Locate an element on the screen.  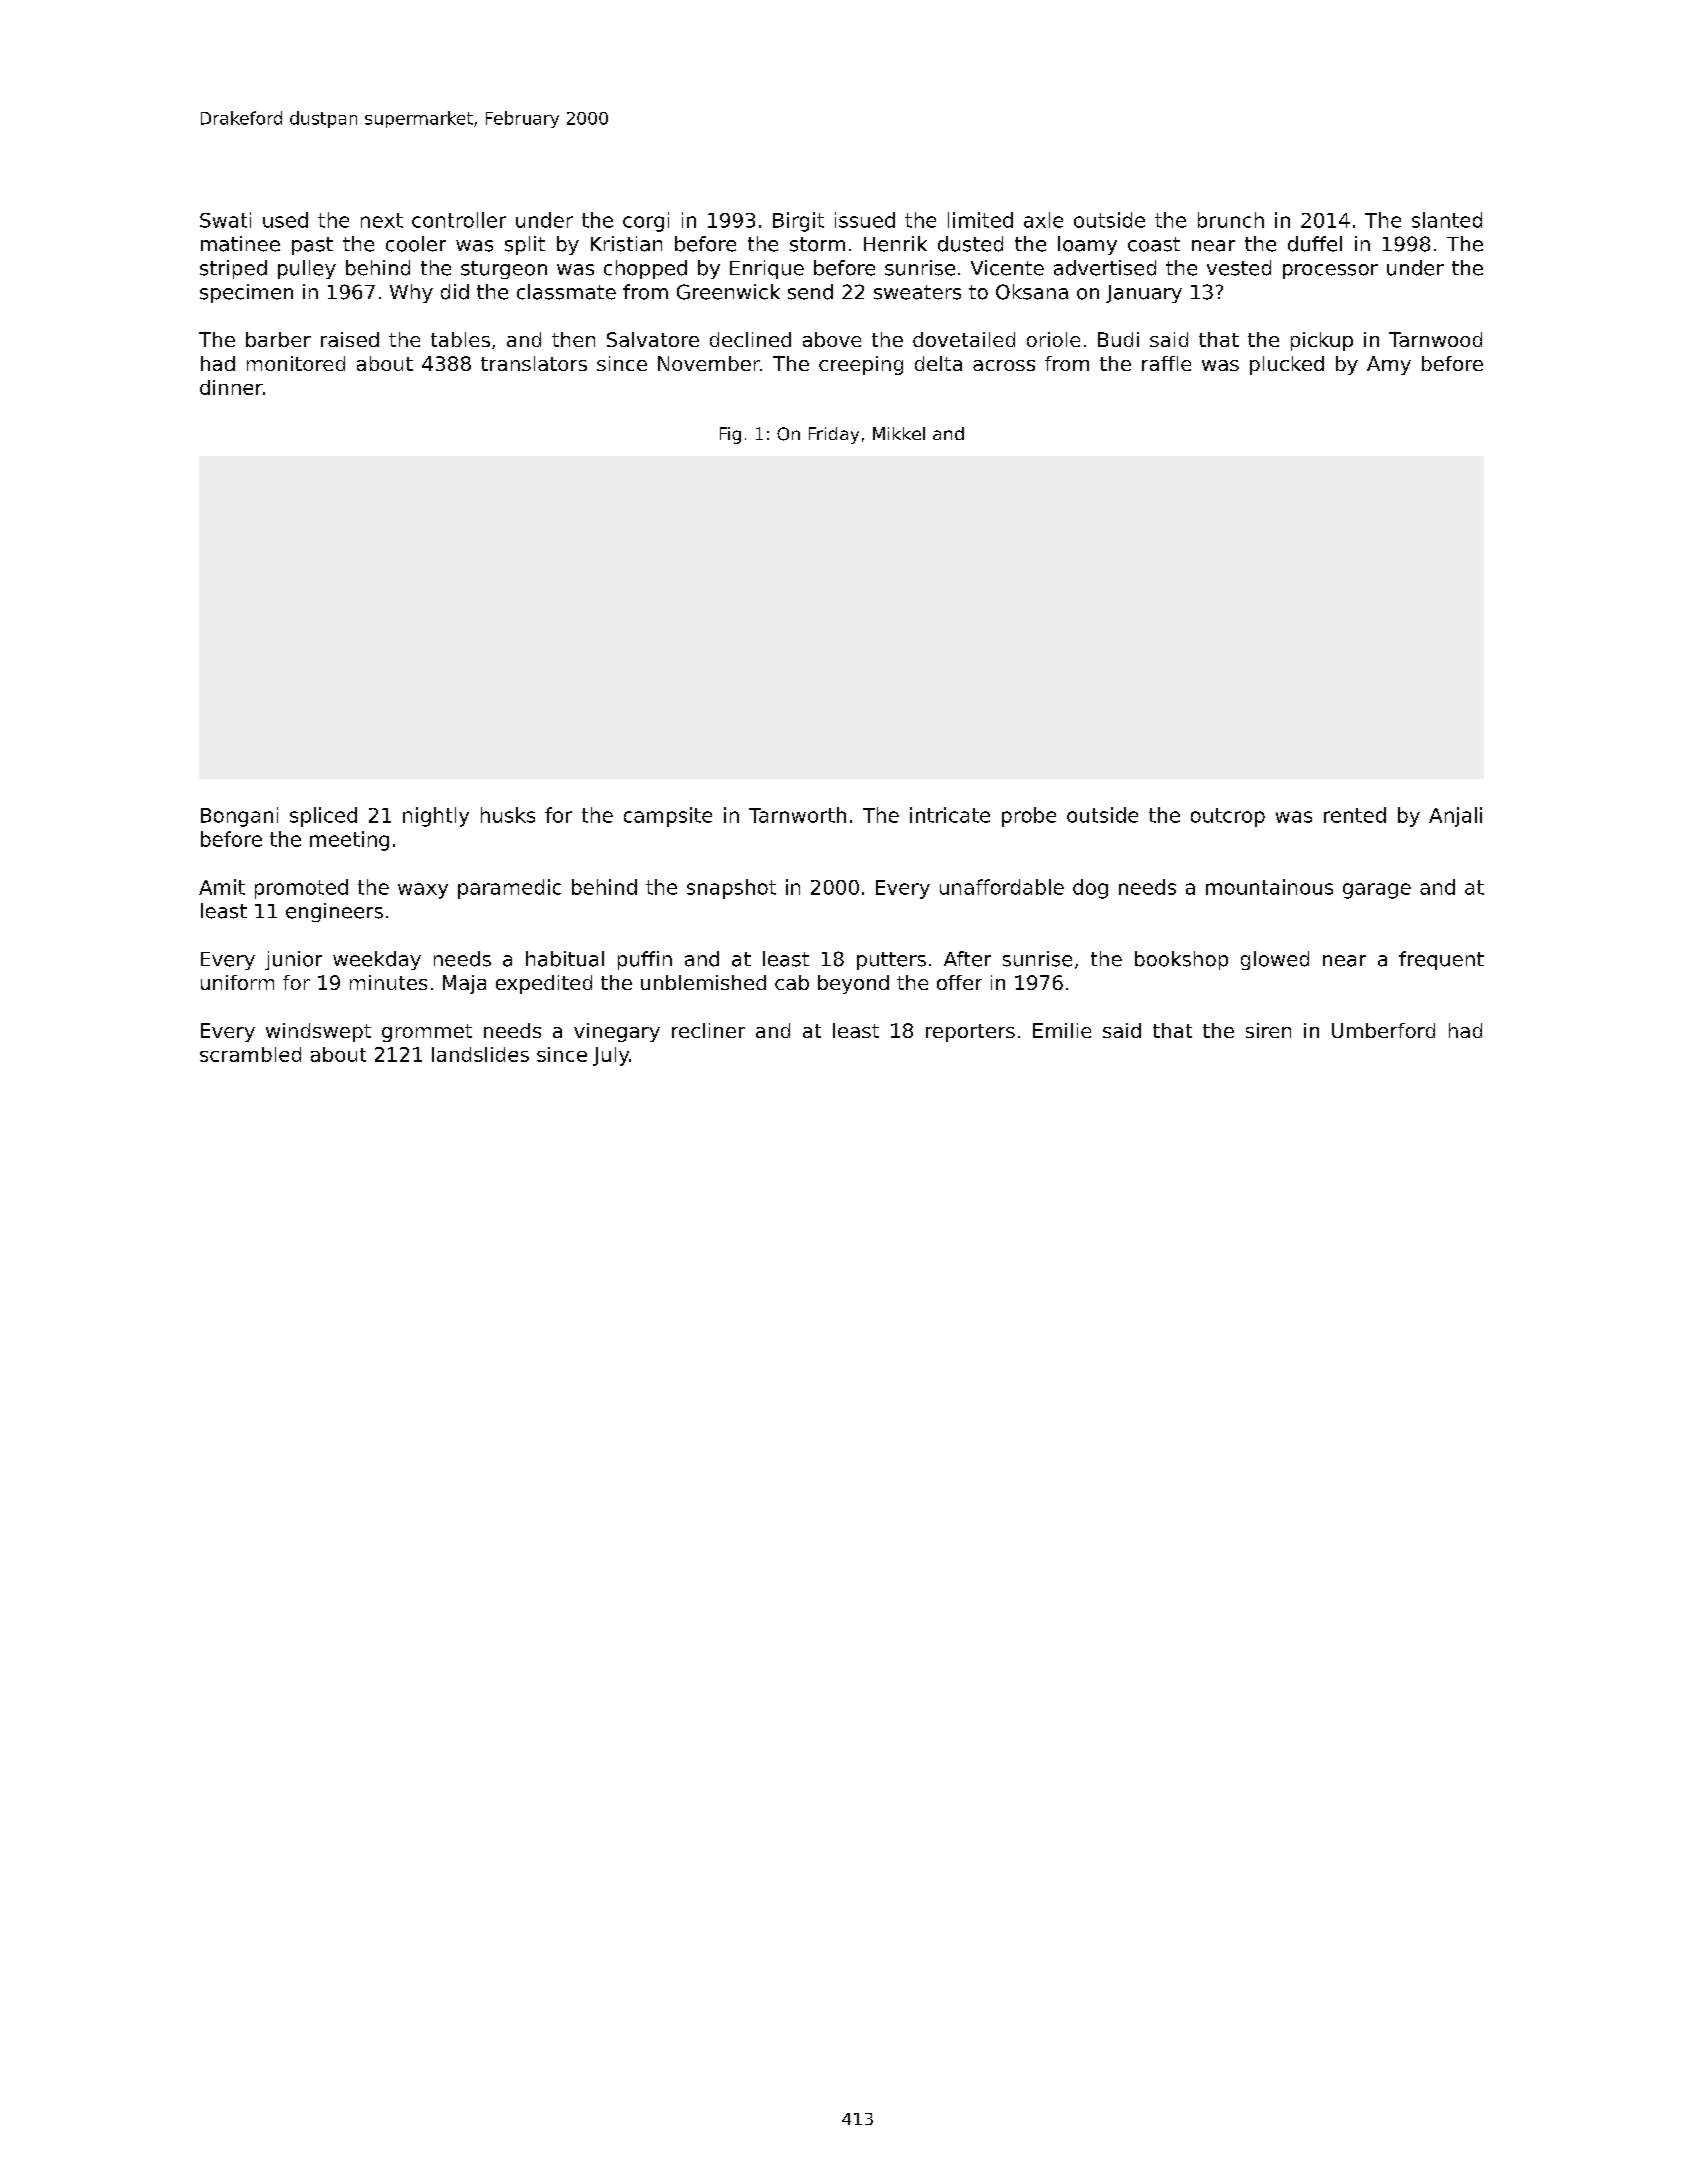
Tarnwood is located at coordinates (1435, 339).
